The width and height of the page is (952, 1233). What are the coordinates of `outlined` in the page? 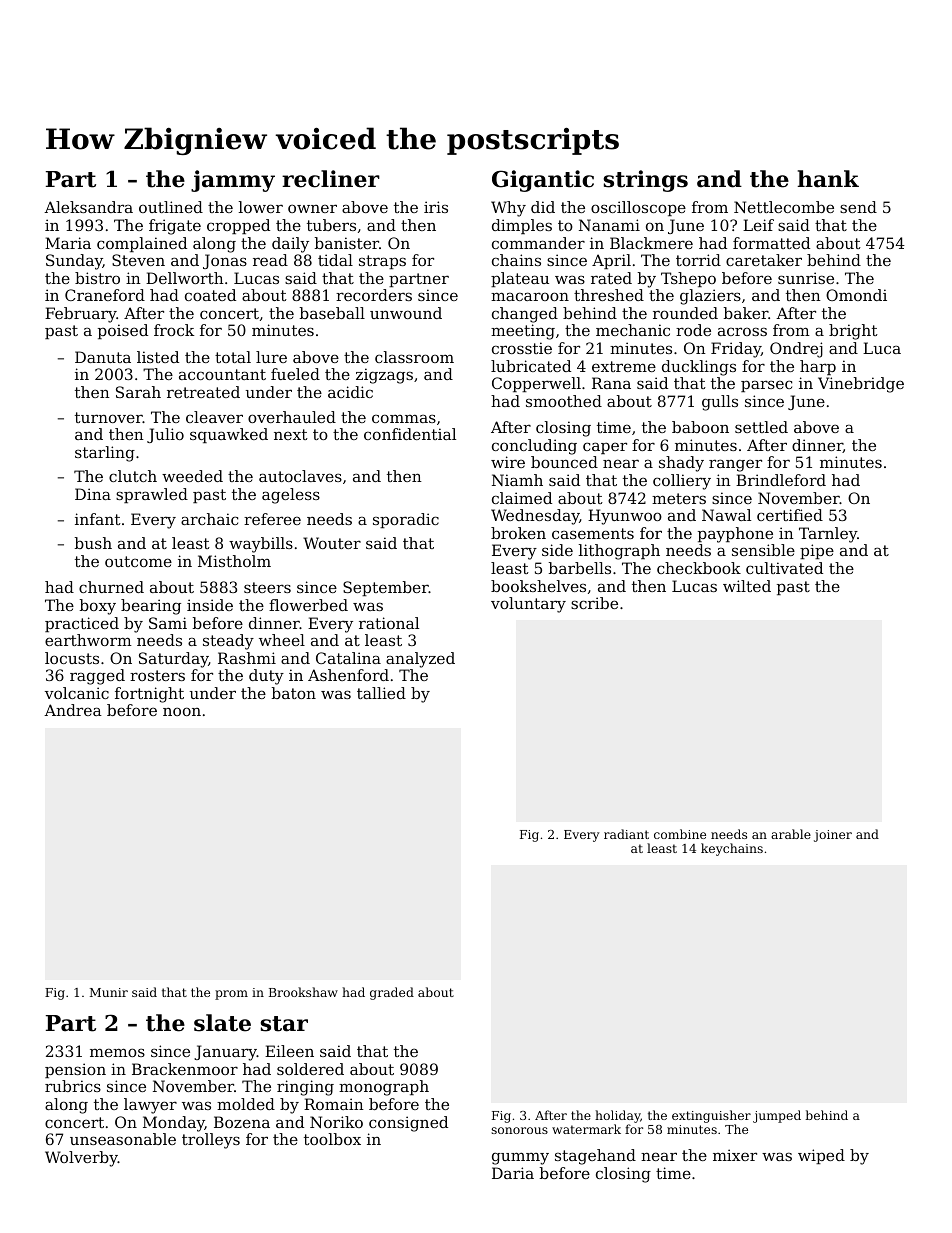 It's located at (171, 207).
